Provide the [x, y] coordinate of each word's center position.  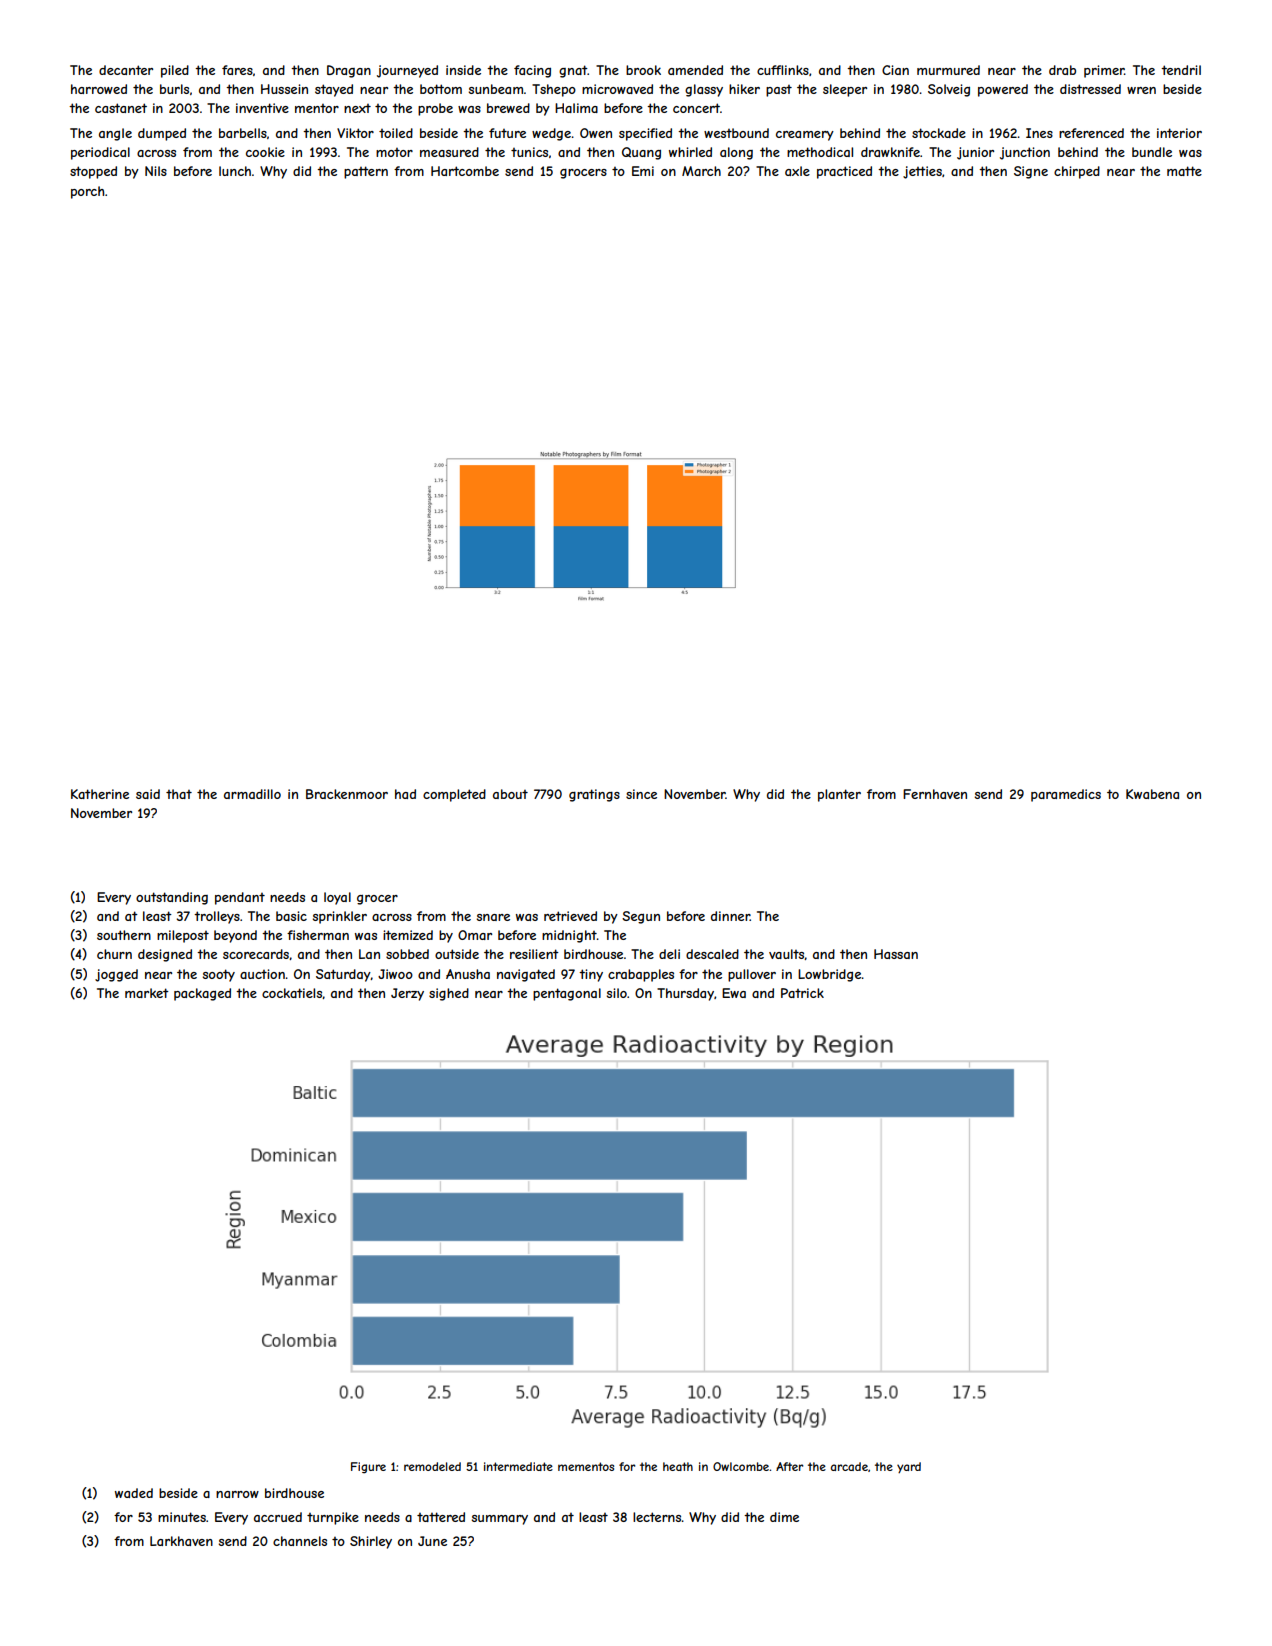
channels [300, 1541]
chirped [1077, 172]
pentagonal [567, 994]
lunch [235, 171]
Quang [641, 153]
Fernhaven [935, 794]
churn [114, 954]
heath [678, 1466]
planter [839, 795]
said [148, 794]
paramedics [1066, 795]
